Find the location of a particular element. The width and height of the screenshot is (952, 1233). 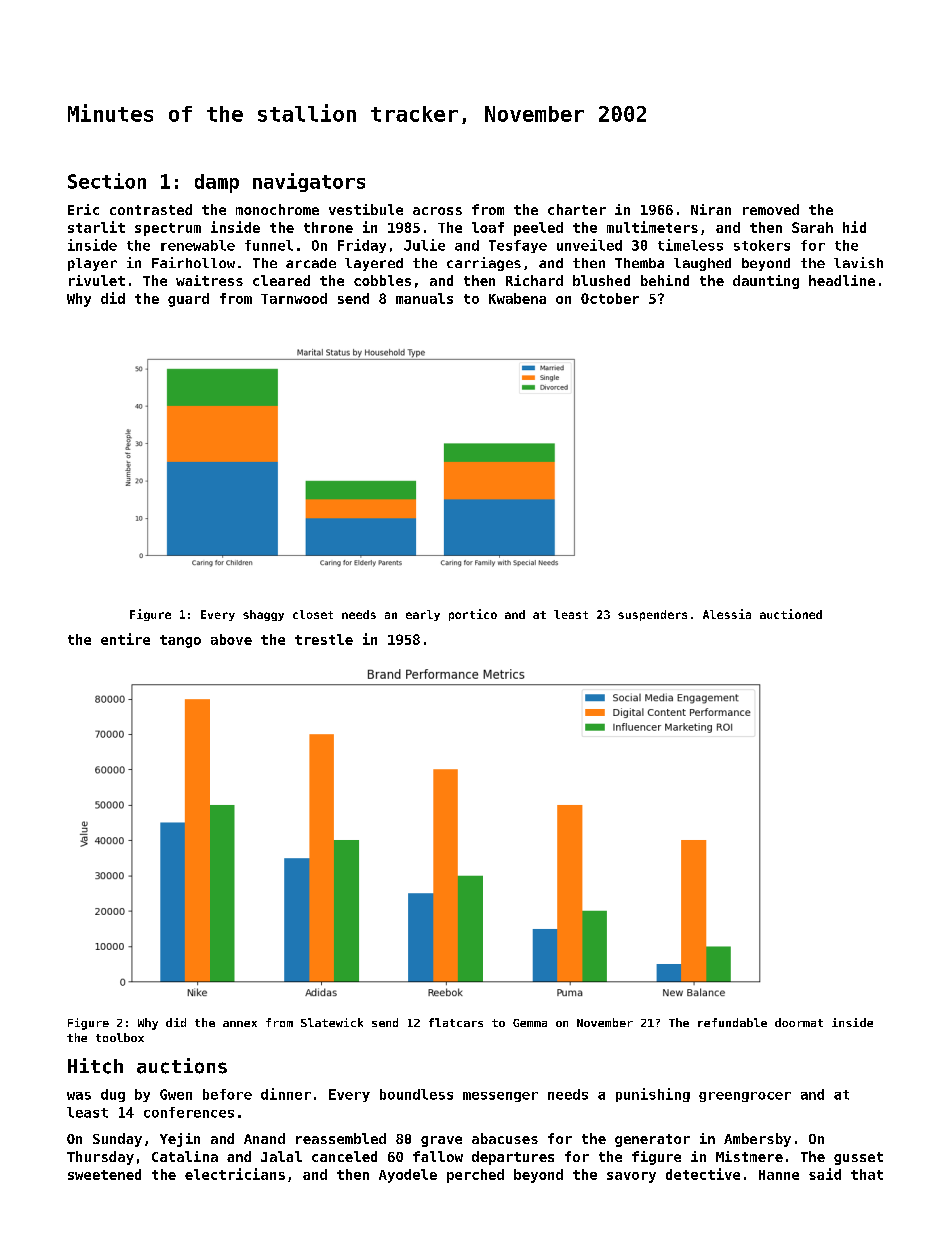

headline is located at coordinates (842, 280).
